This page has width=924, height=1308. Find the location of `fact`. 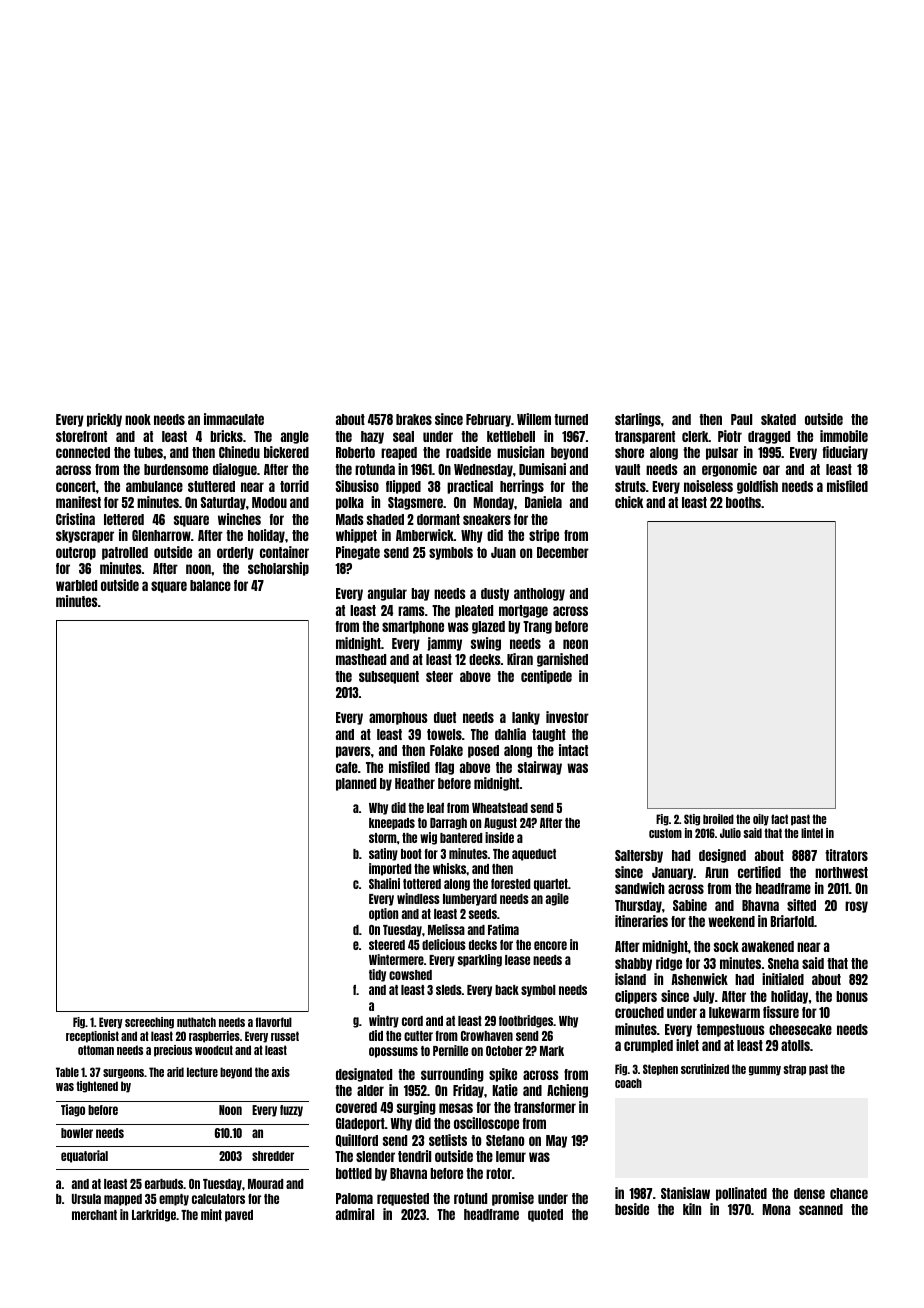

fact is located at coordinates (779, 819).
